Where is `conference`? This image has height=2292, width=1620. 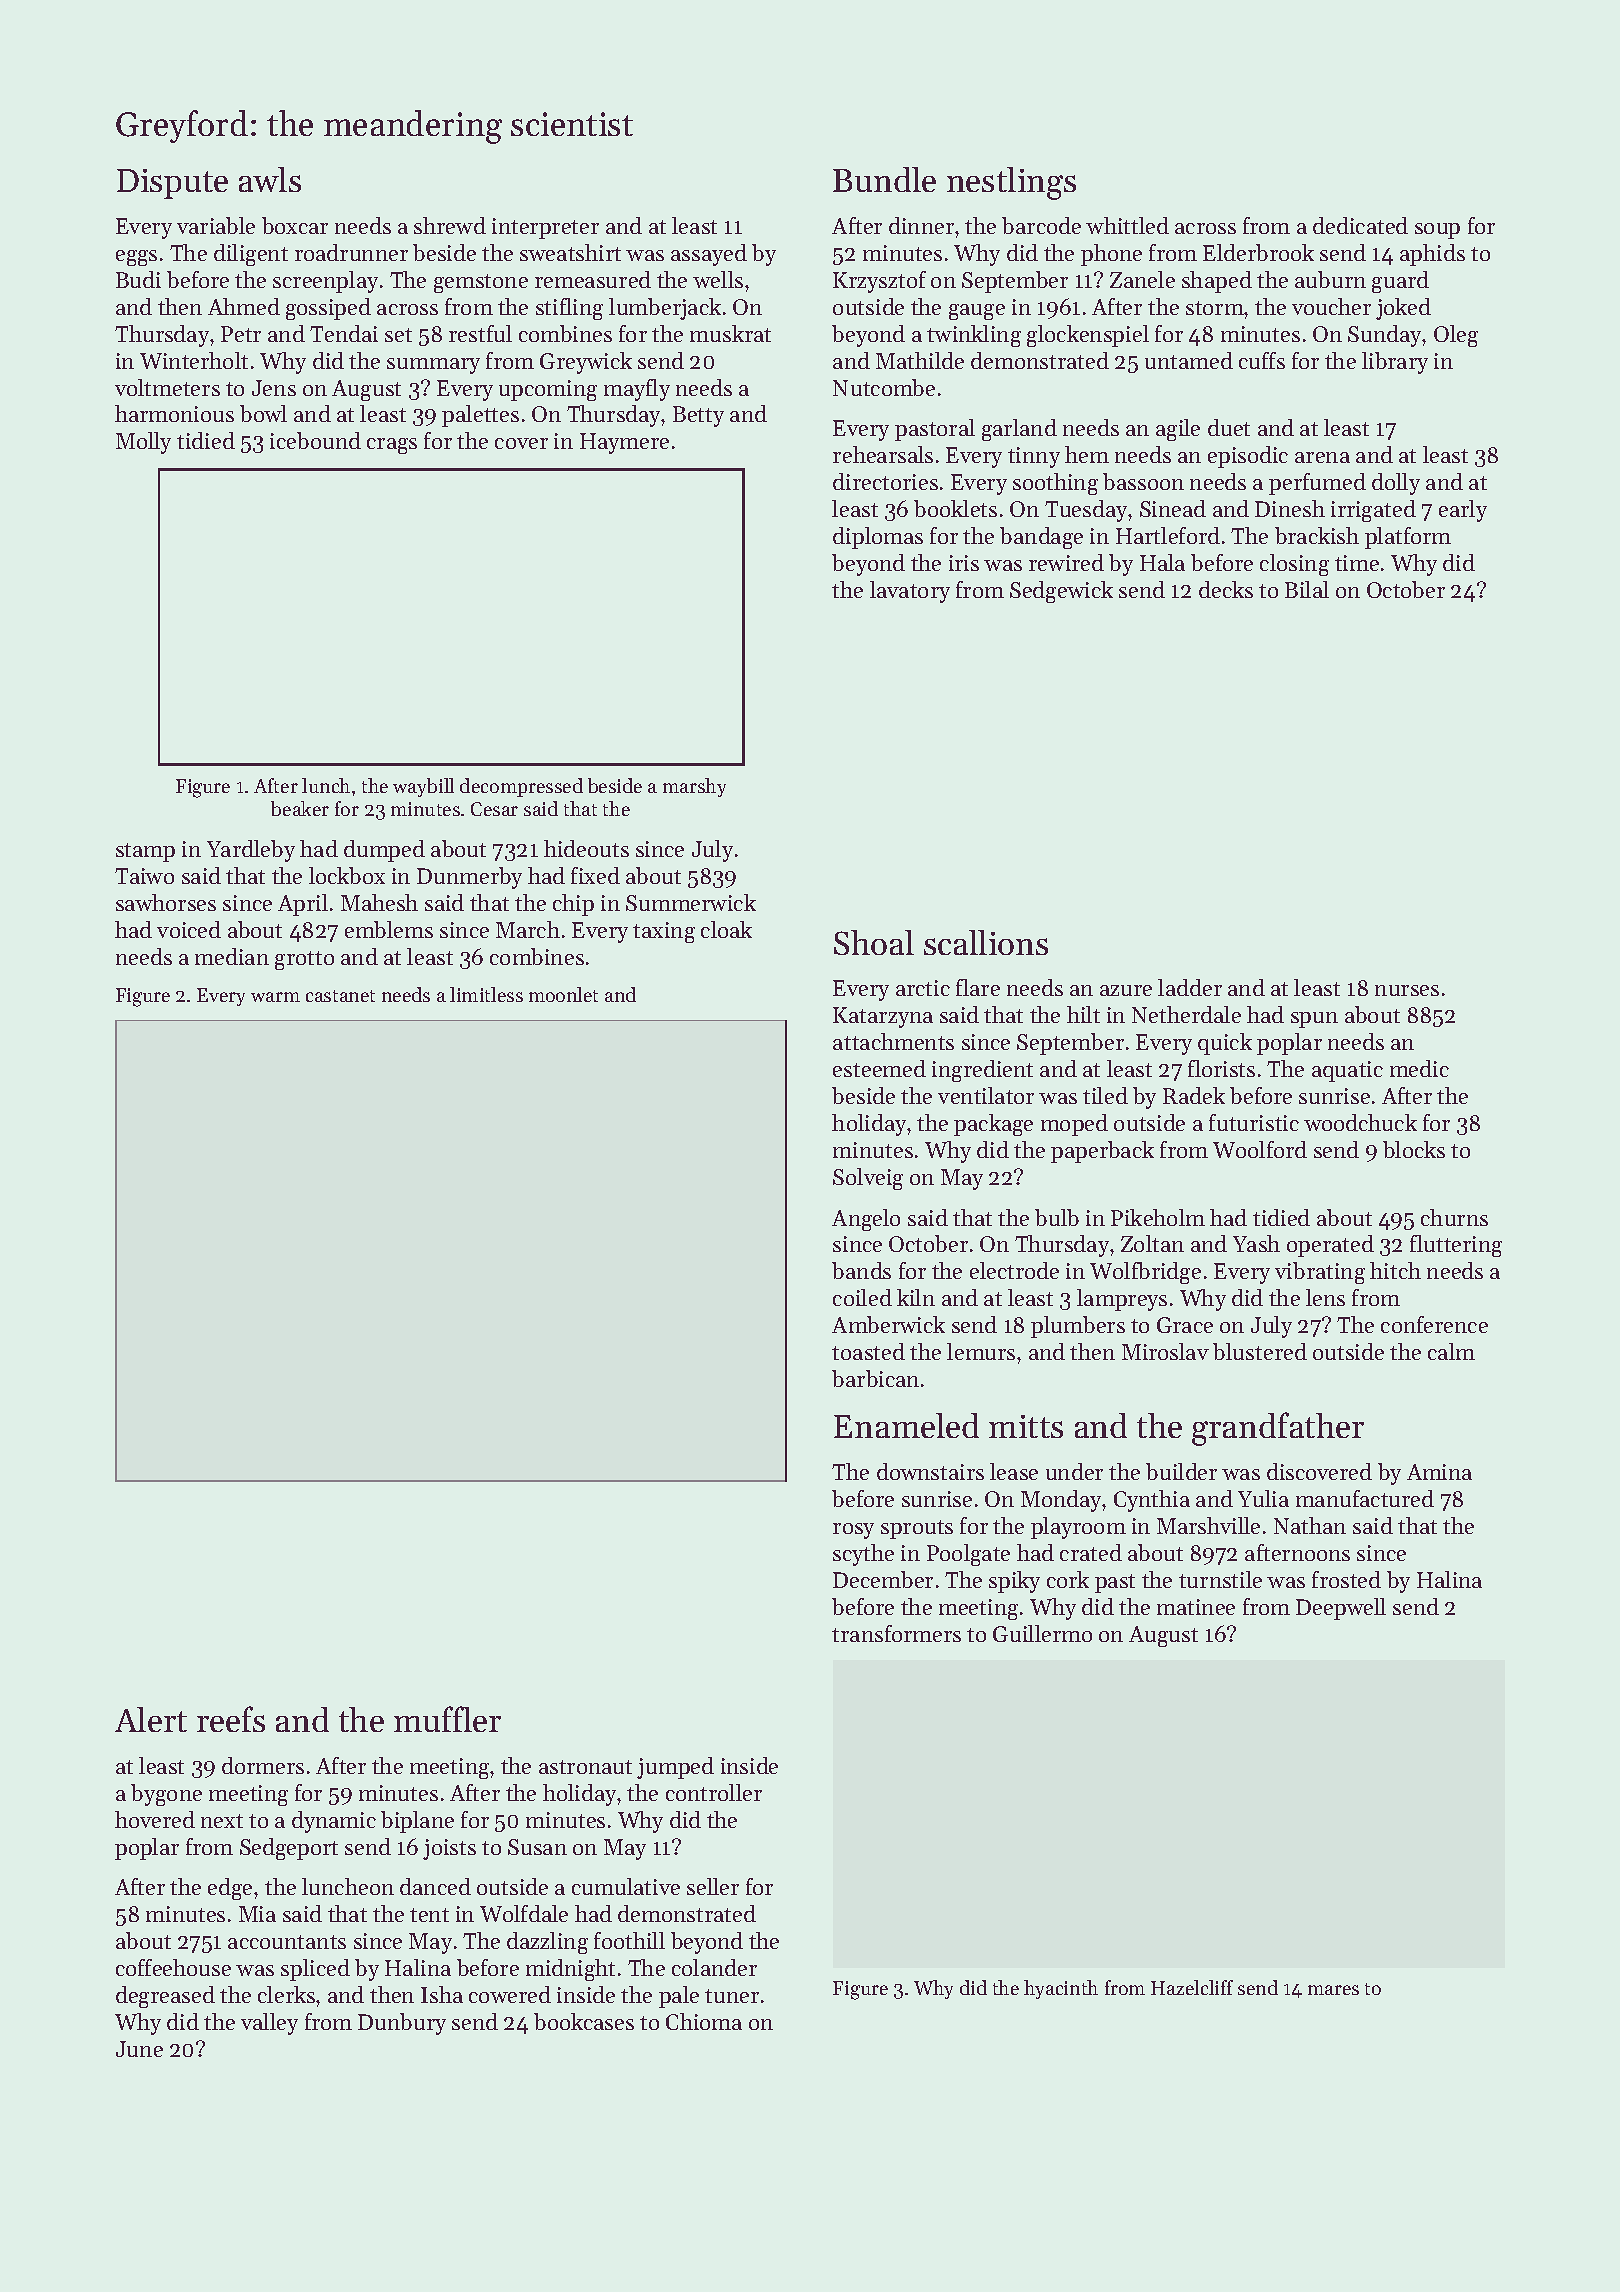 conference is located at coordinates (1434, 1324).
